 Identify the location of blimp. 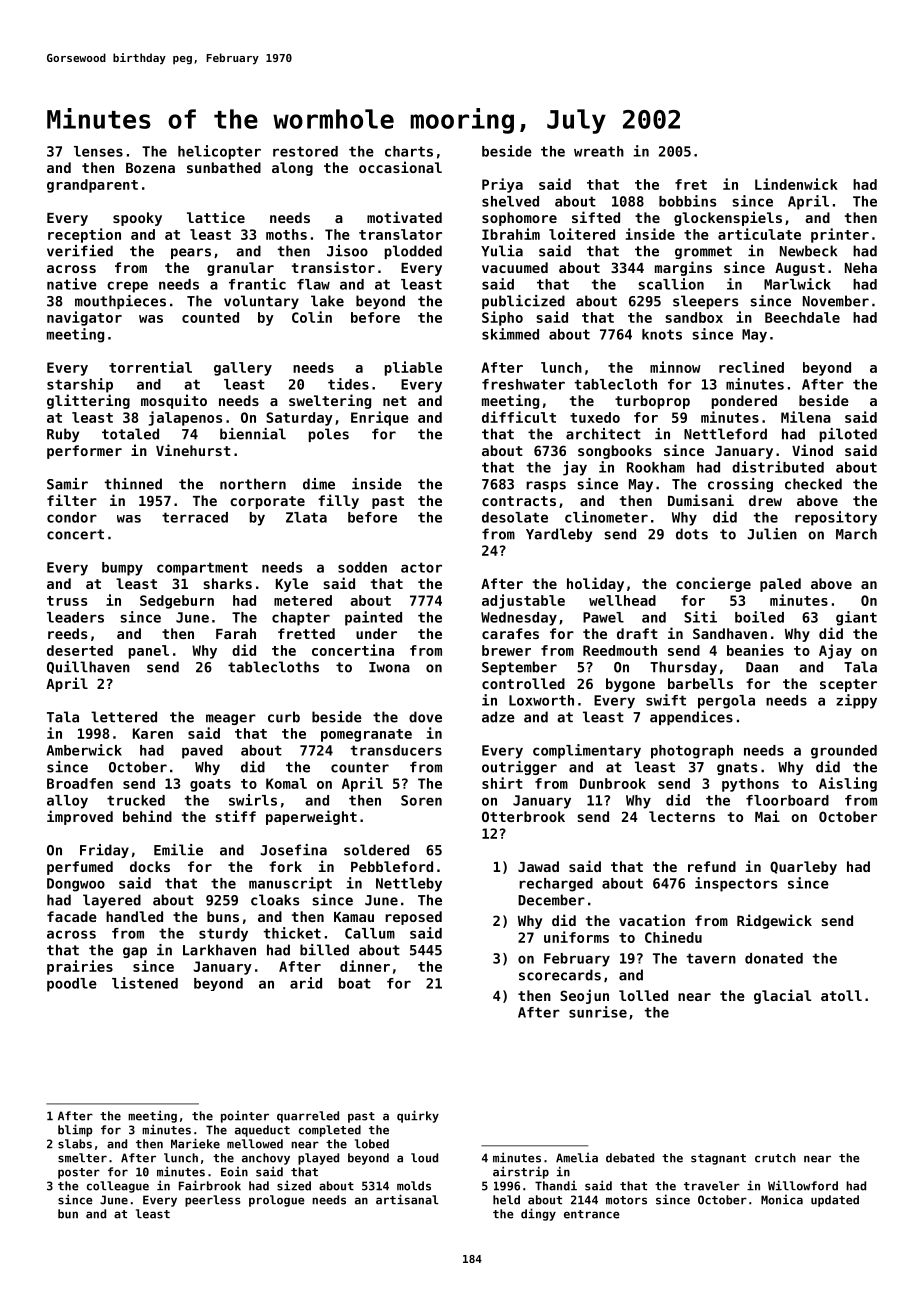
(75, 1130).
